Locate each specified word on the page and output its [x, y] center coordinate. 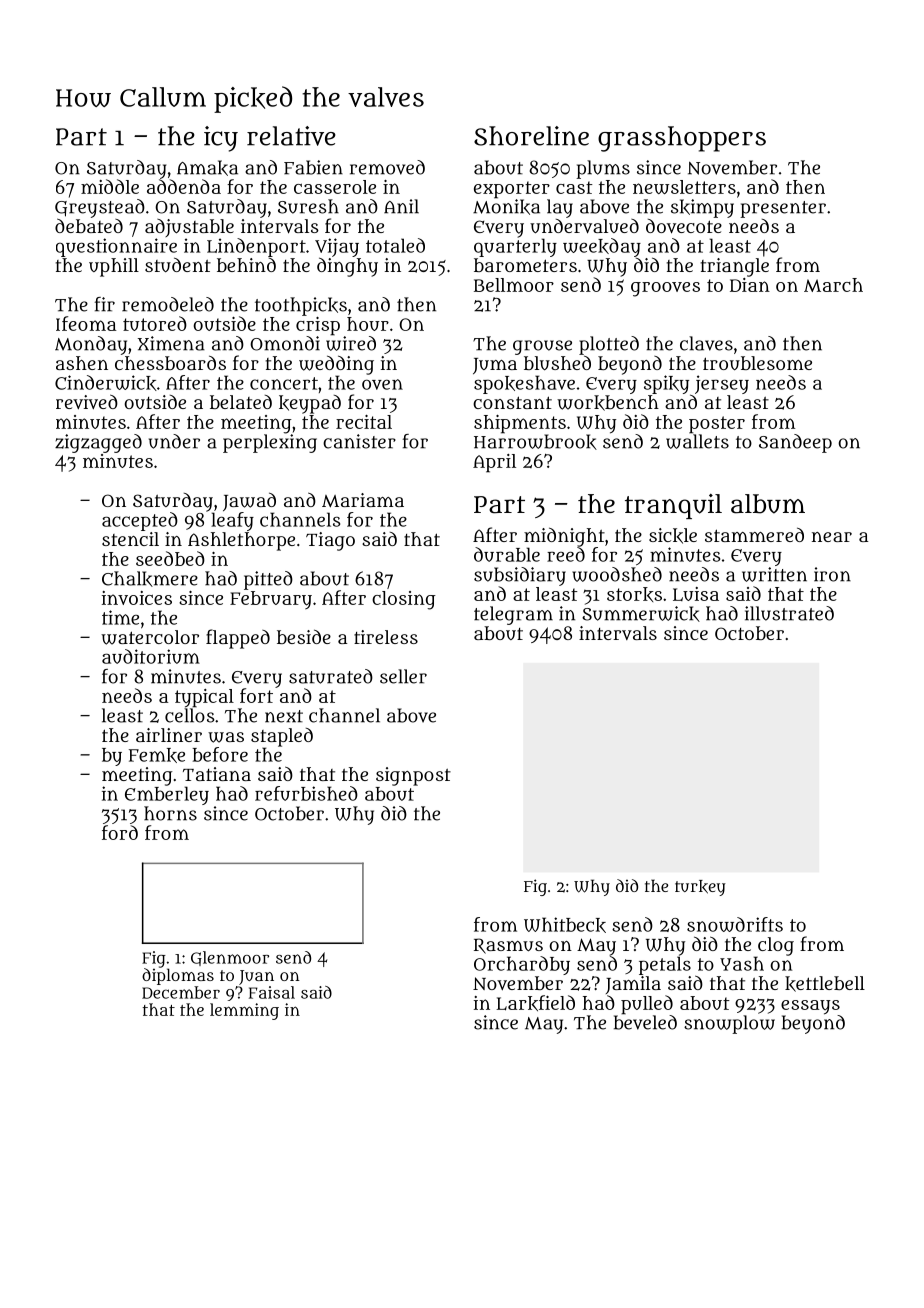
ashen [82, 363]
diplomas [178, 976]
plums [603, 169]
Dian [750, 285]
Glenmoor [230, 958]
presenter [783, 209]
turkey [700, 888]
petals [665, 965]
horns [170, 813]
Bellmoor [514, 285]
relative [291, 136]
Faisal [272, 992]
